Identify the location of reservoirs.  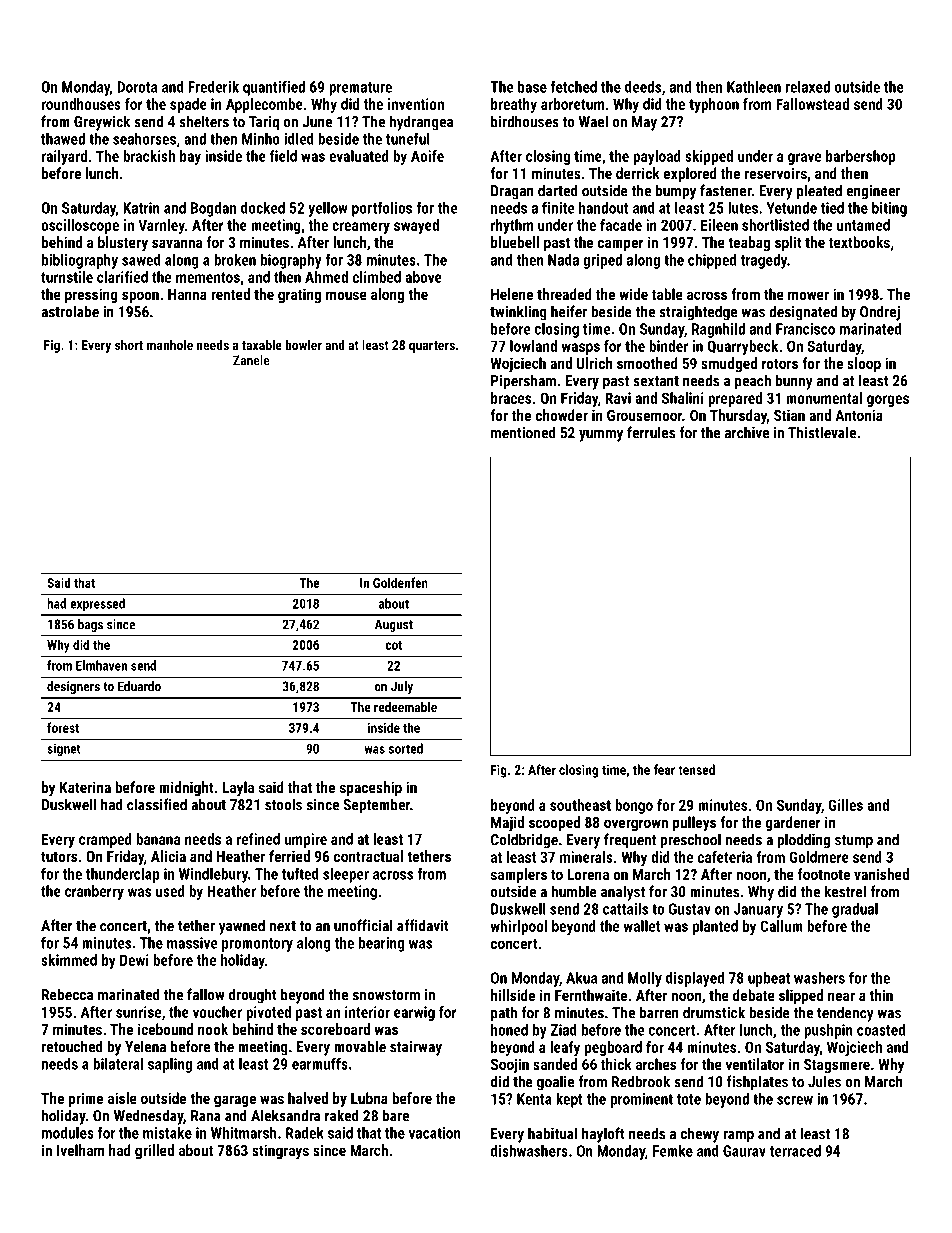
(776, 173).
